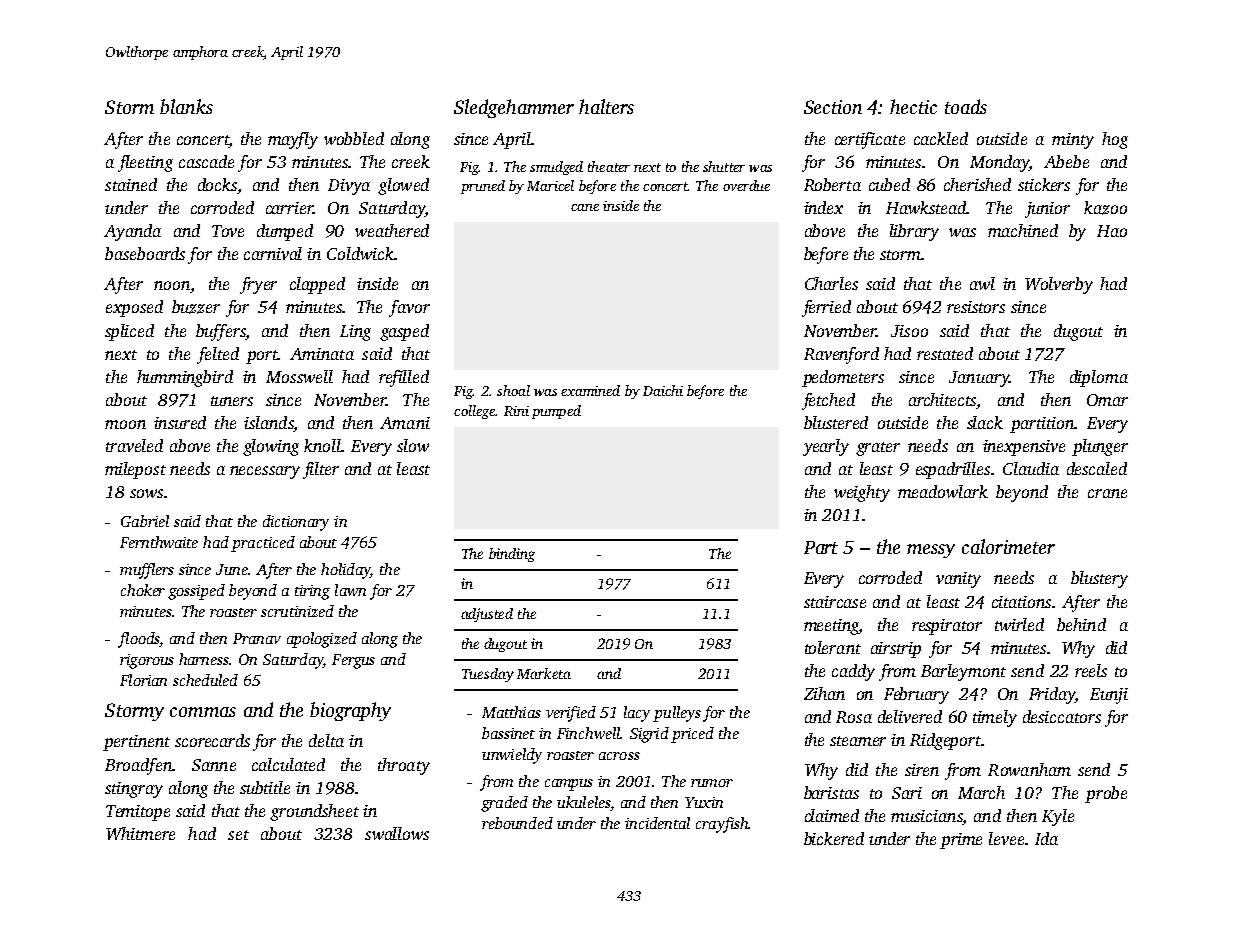 Image resolution: width=1233 pixels, height=952 pixels. What do you see at coordinates (512, 555) in the document?
I see `binding` at bounding box center [512, 555].
